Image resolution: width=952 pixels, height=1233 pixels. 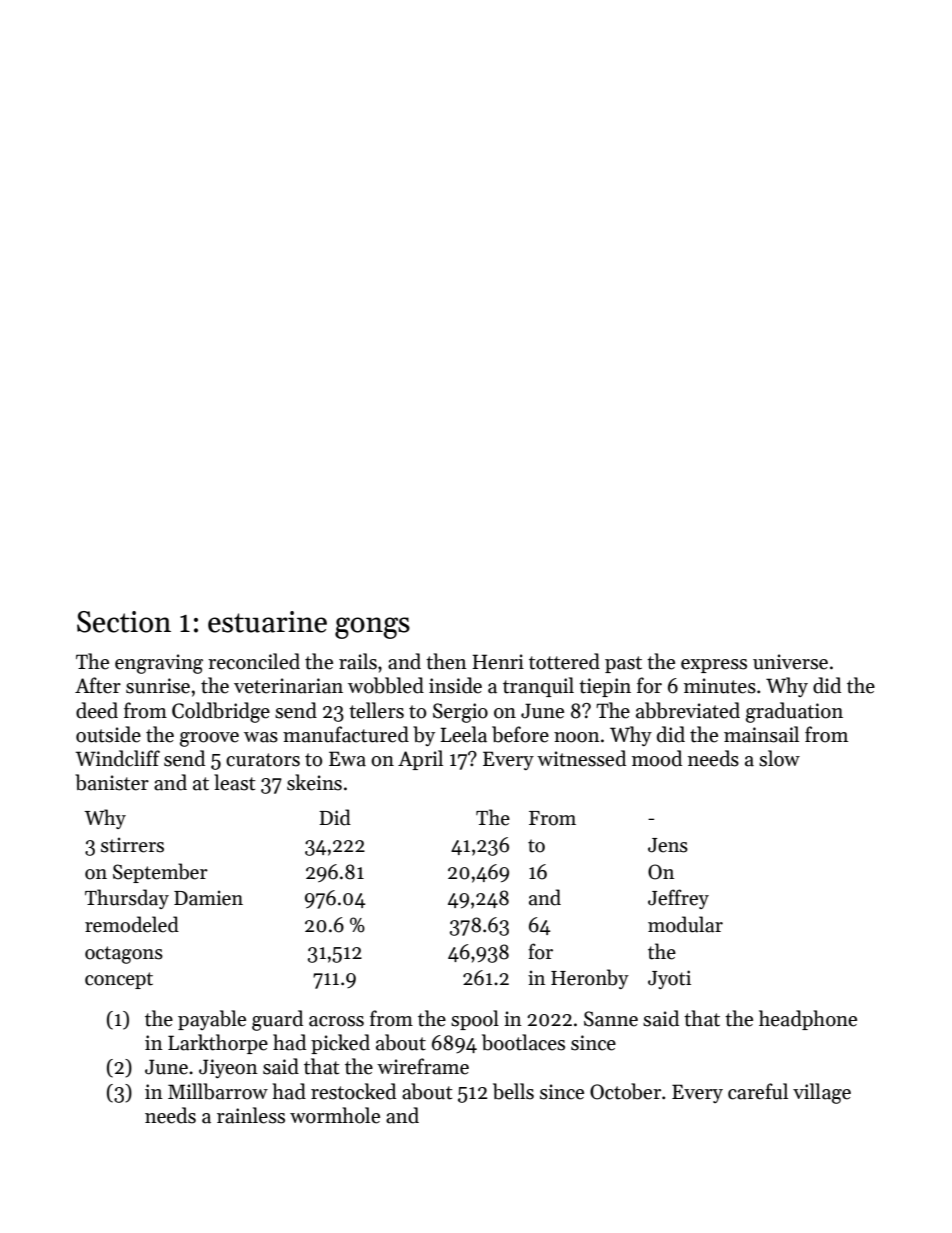 What do you see at coordinates (779, 758) in the screenshot?
I see `slow` at bounding box center [779, 758].
